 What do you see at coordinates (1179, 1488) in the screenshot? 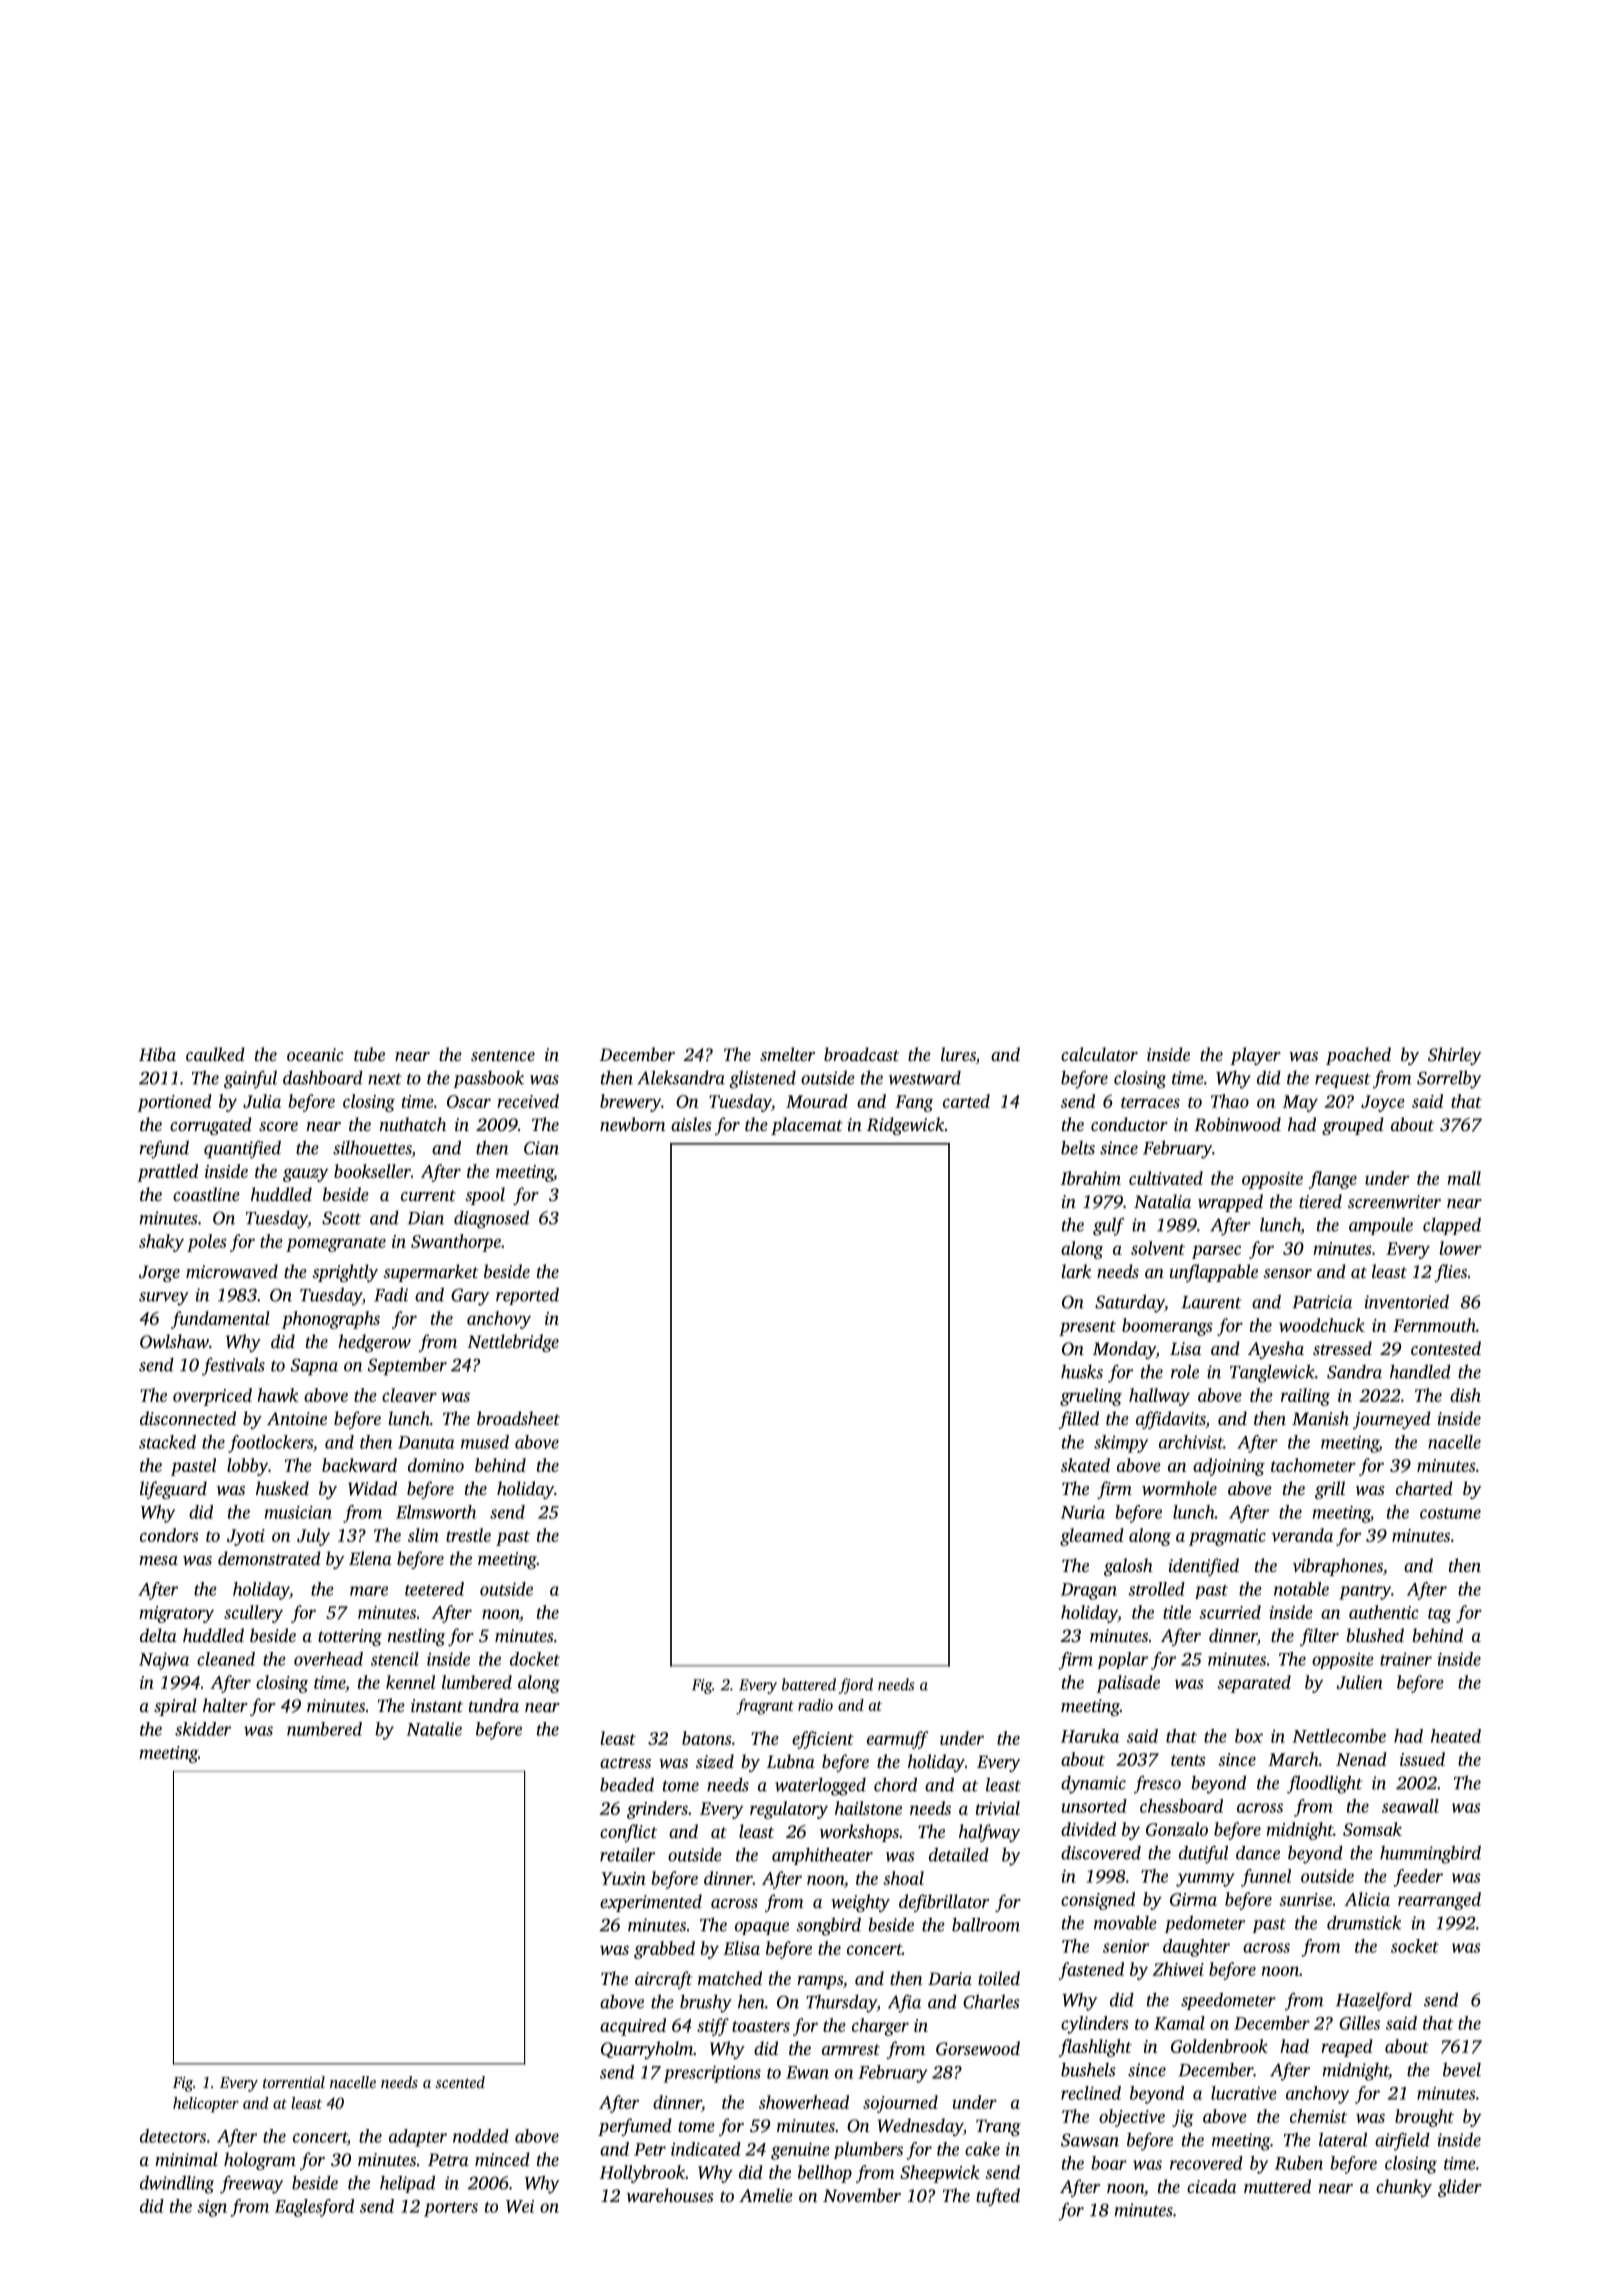
I see `wormhole` at bounding box center [1179, 1488].
